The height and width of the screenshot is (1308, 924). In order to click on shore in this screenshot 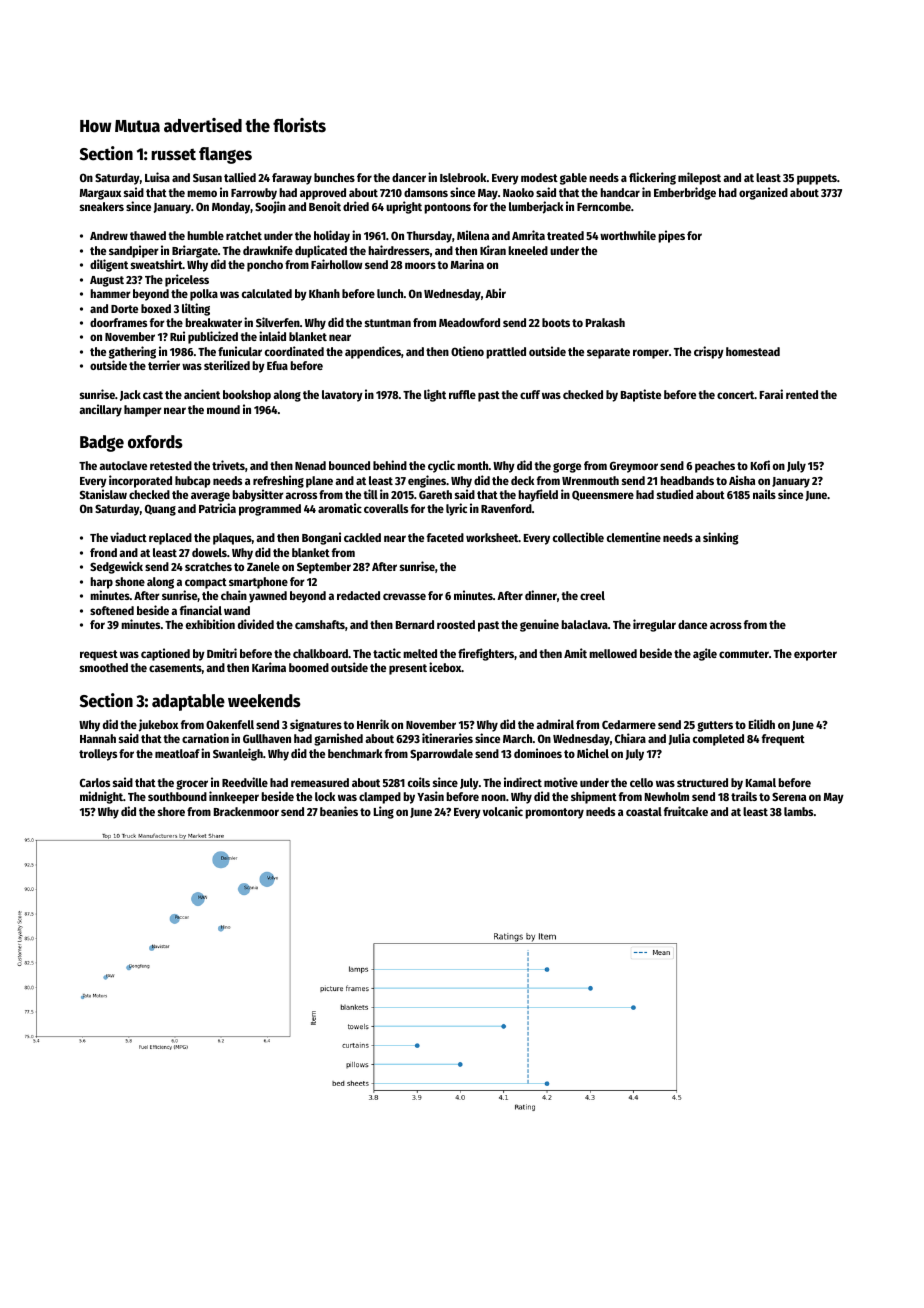, I will do `click(171, 811)`.
